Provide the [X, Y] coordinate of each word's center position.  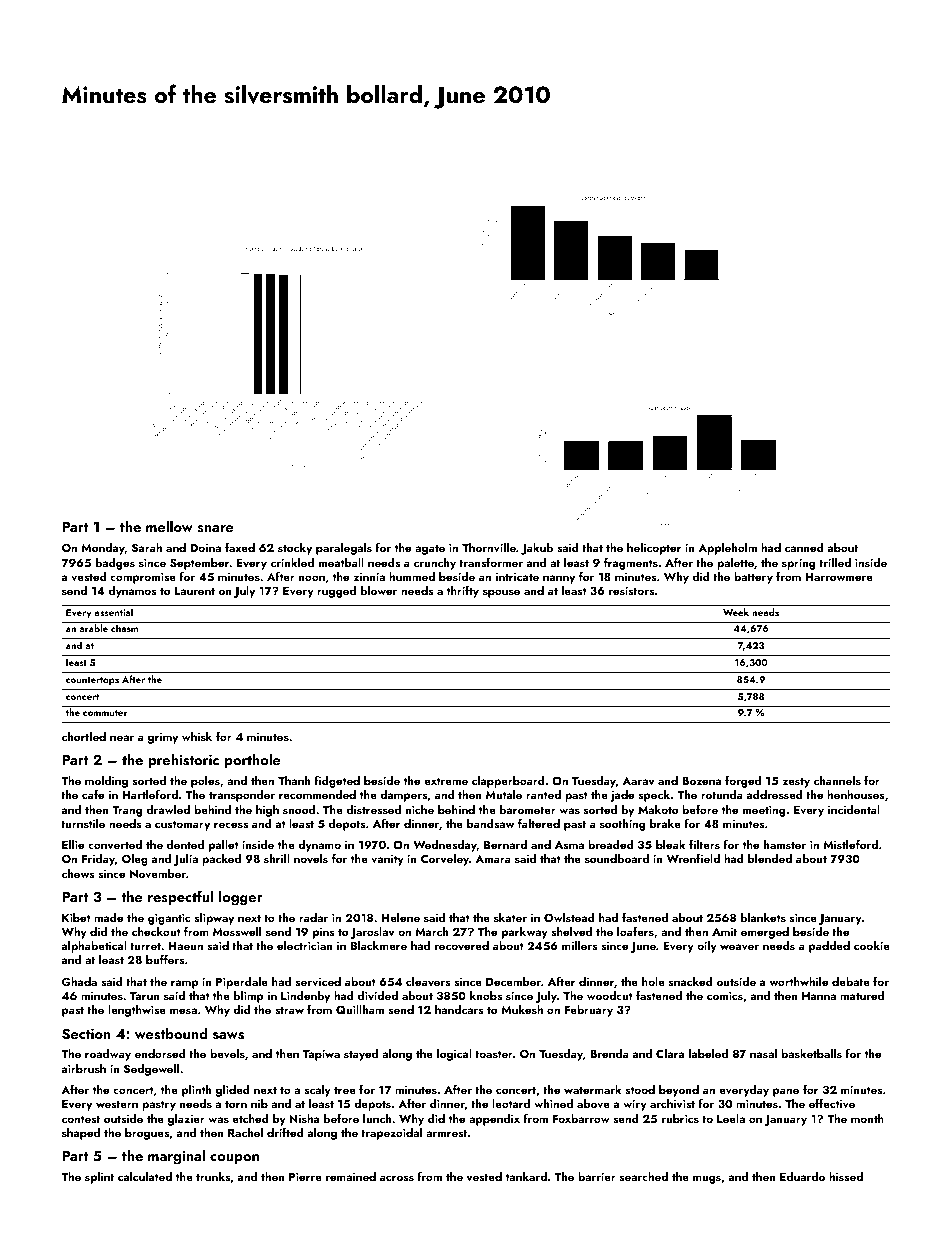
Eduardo [802, 1176]
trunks [213, 1176]
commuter [105, 713]
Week [736, 612]
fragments [631, 563]
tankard [526, 1176]
